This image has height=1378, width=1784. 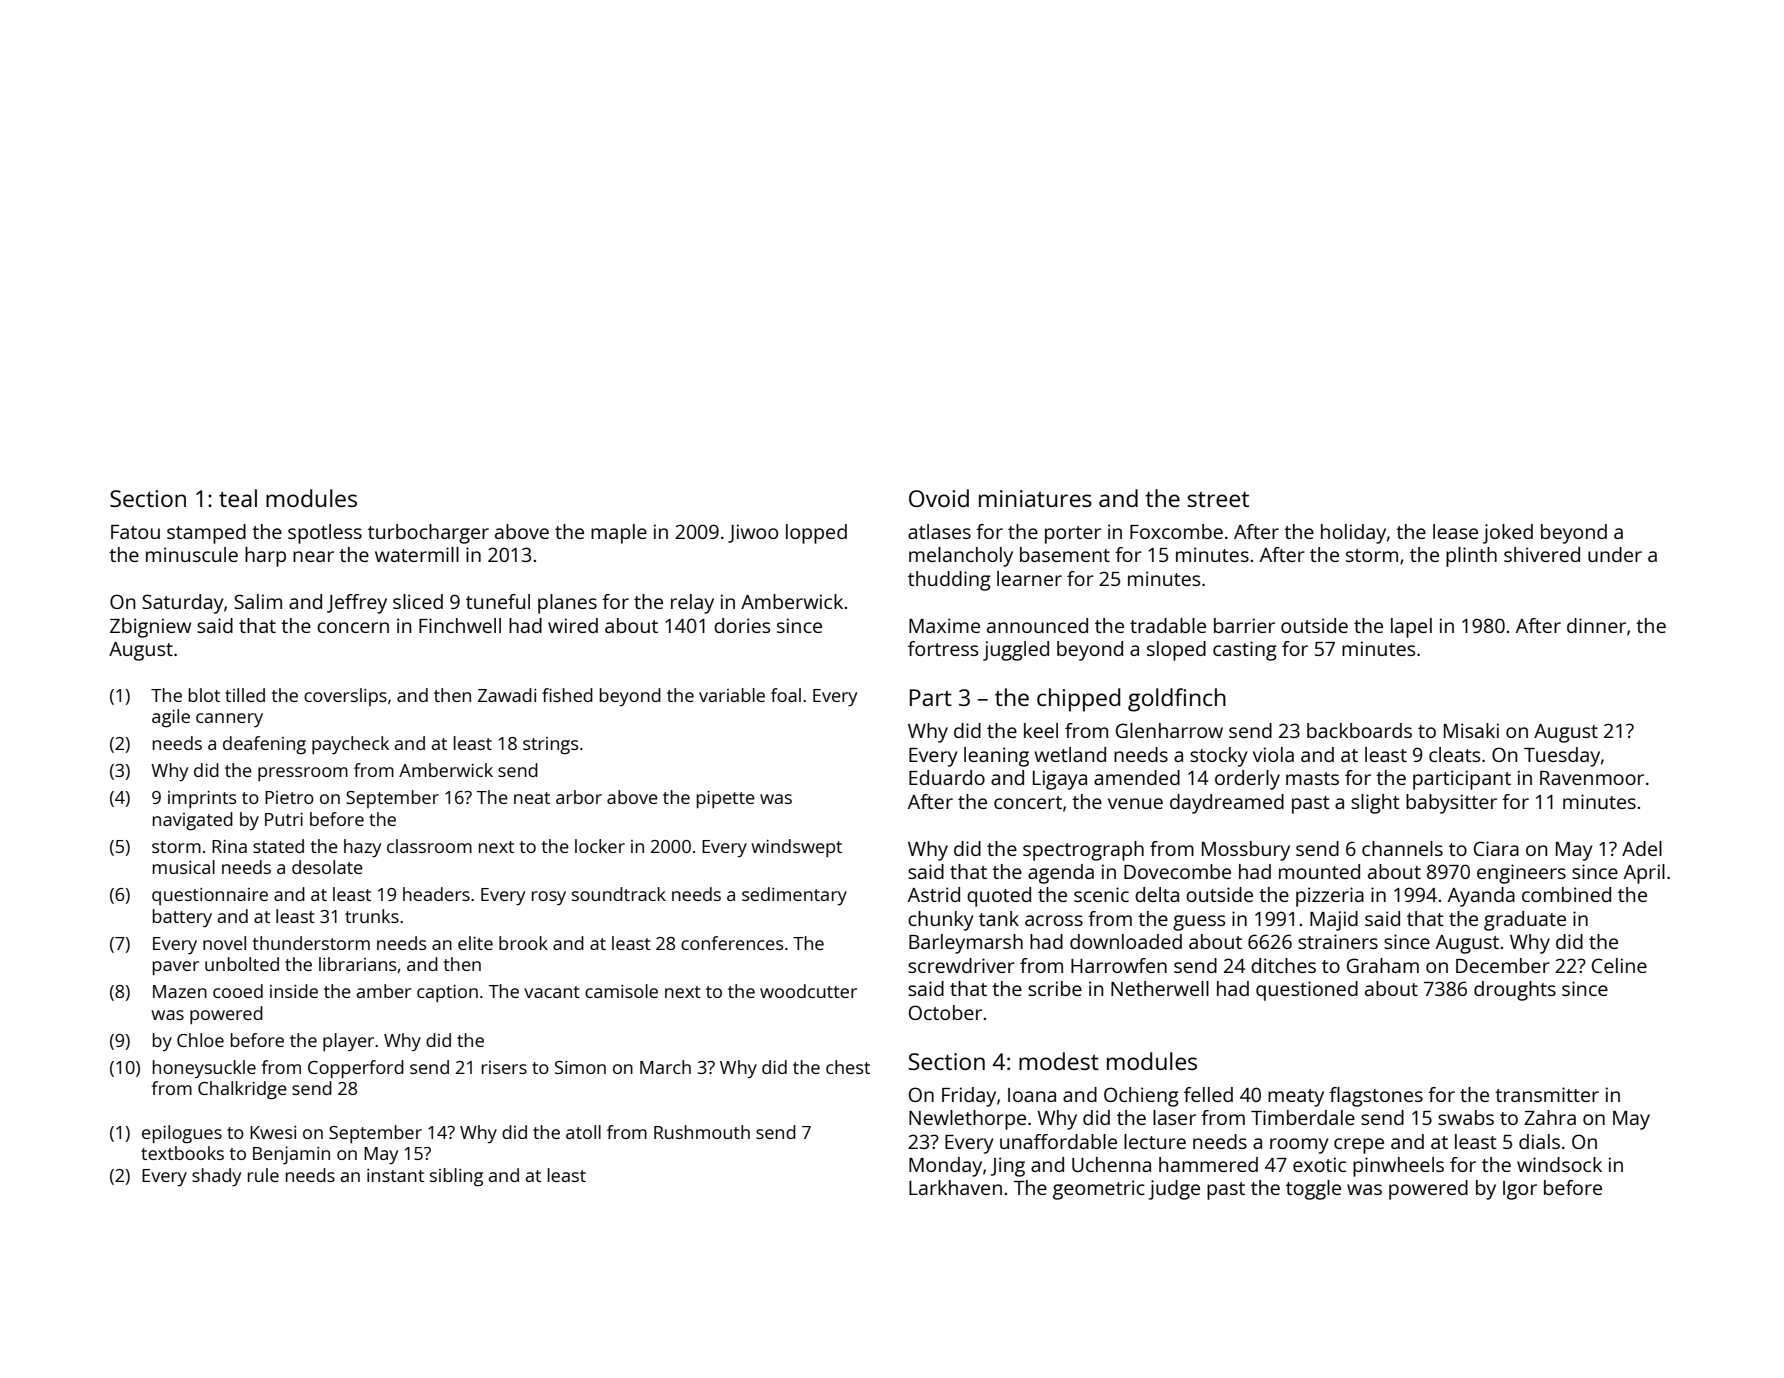 I want to click on Larkhaven, so click(x=955, y=1187).
